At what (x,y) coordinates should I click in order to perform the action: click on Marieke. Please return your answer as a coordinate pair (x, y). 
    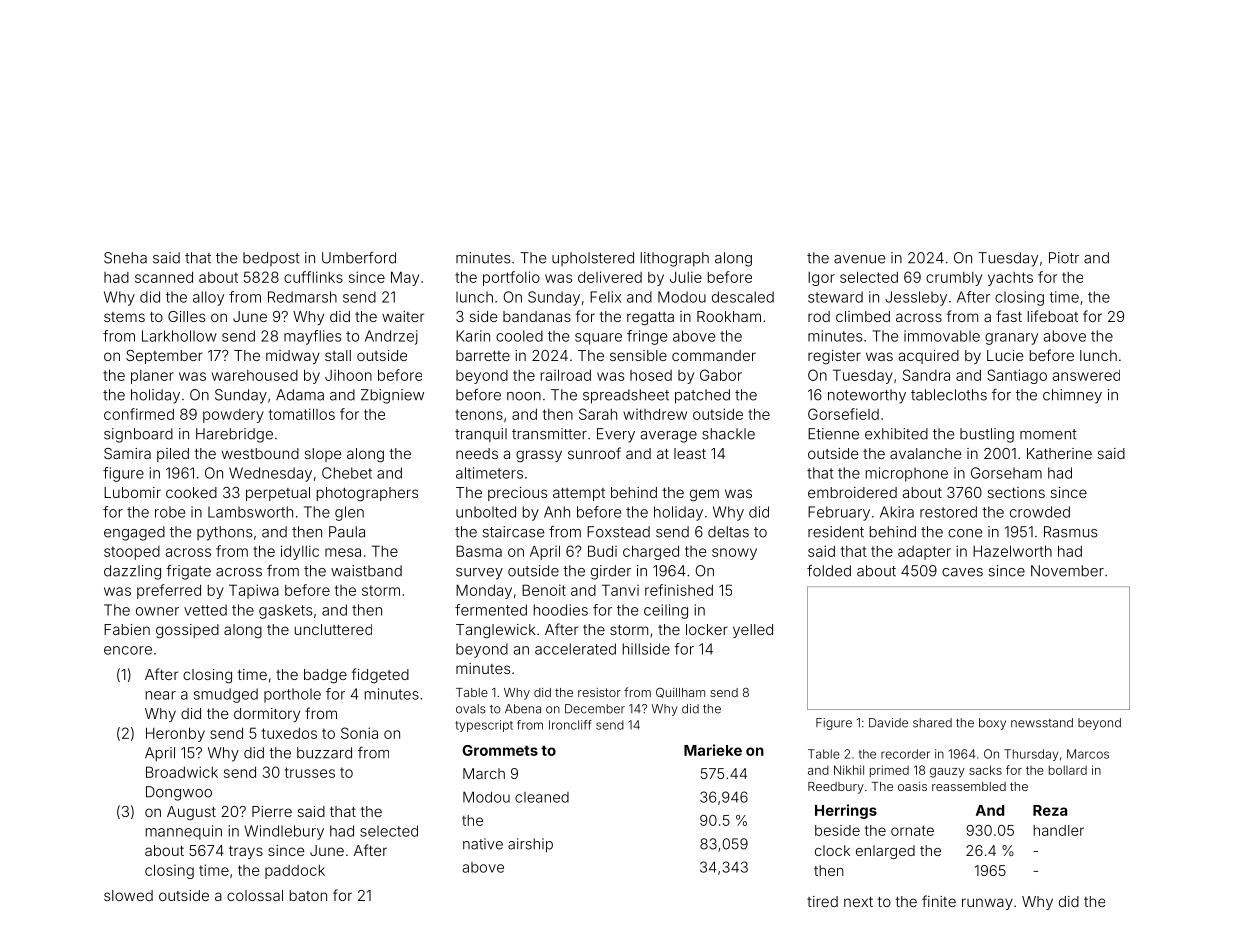
    Looking at the image, I should click on (713, 750).
